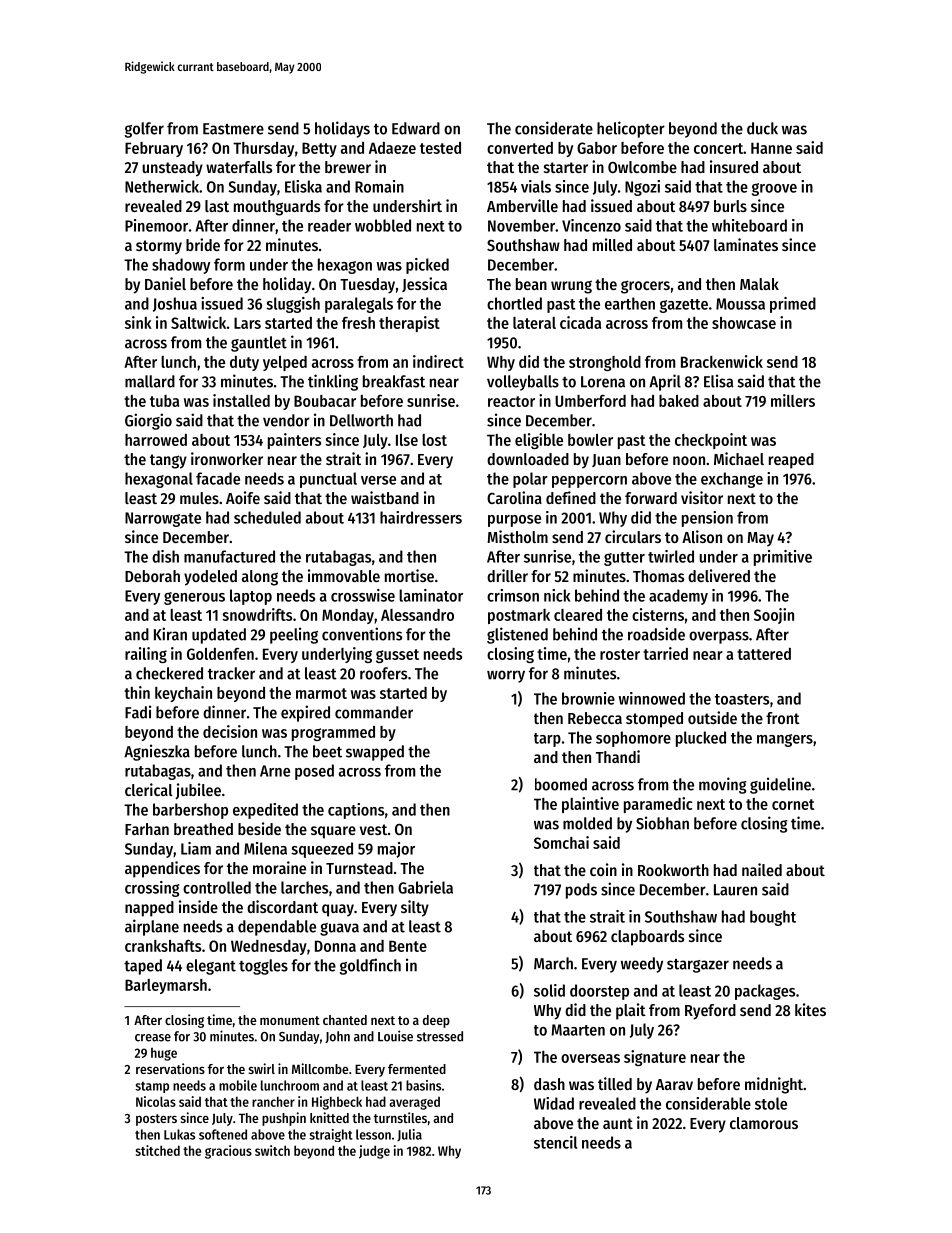  I want to click on therapist, so click(409, 324).
